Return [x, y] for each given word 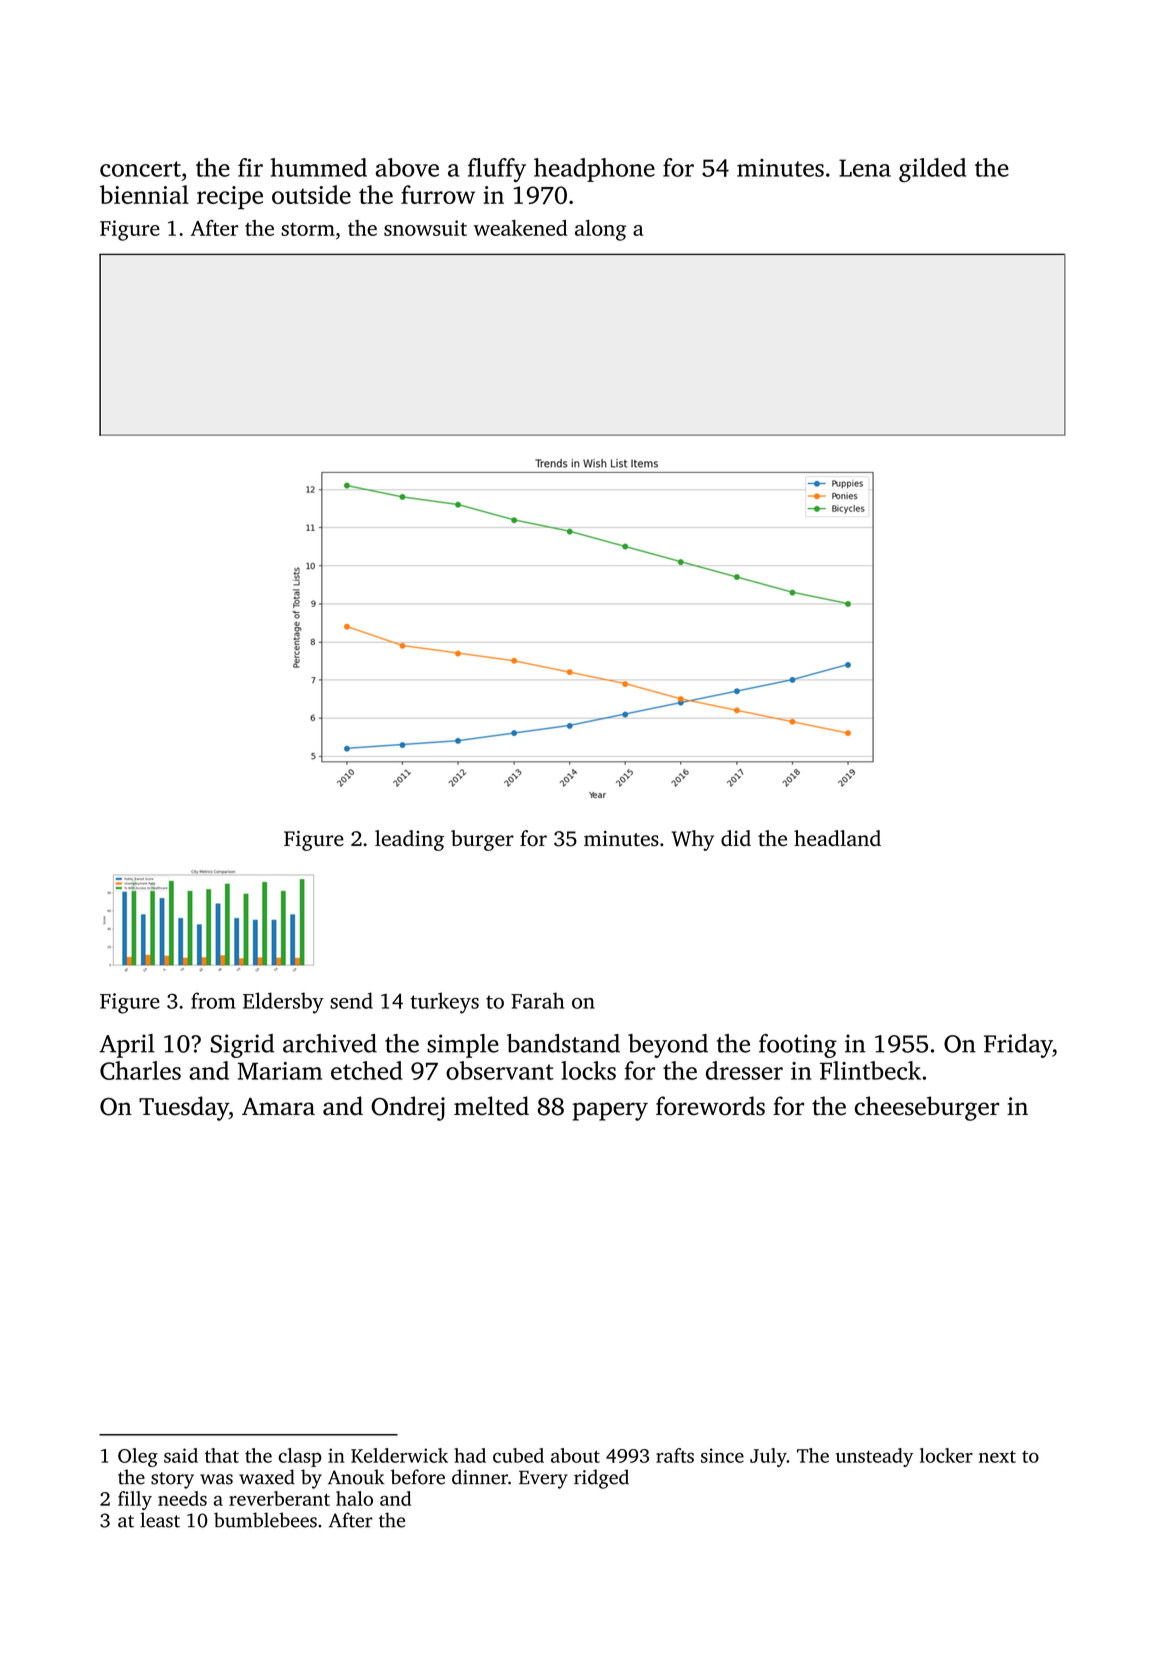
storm [308, 229]
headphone [594, 170]
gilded [932, 170]
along [600, 230]
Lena [865, 168]
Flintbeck [870, 1070]
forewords [710, 1106]
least [160, 1520]
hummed [318, 167]
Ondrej [408, 1108]
